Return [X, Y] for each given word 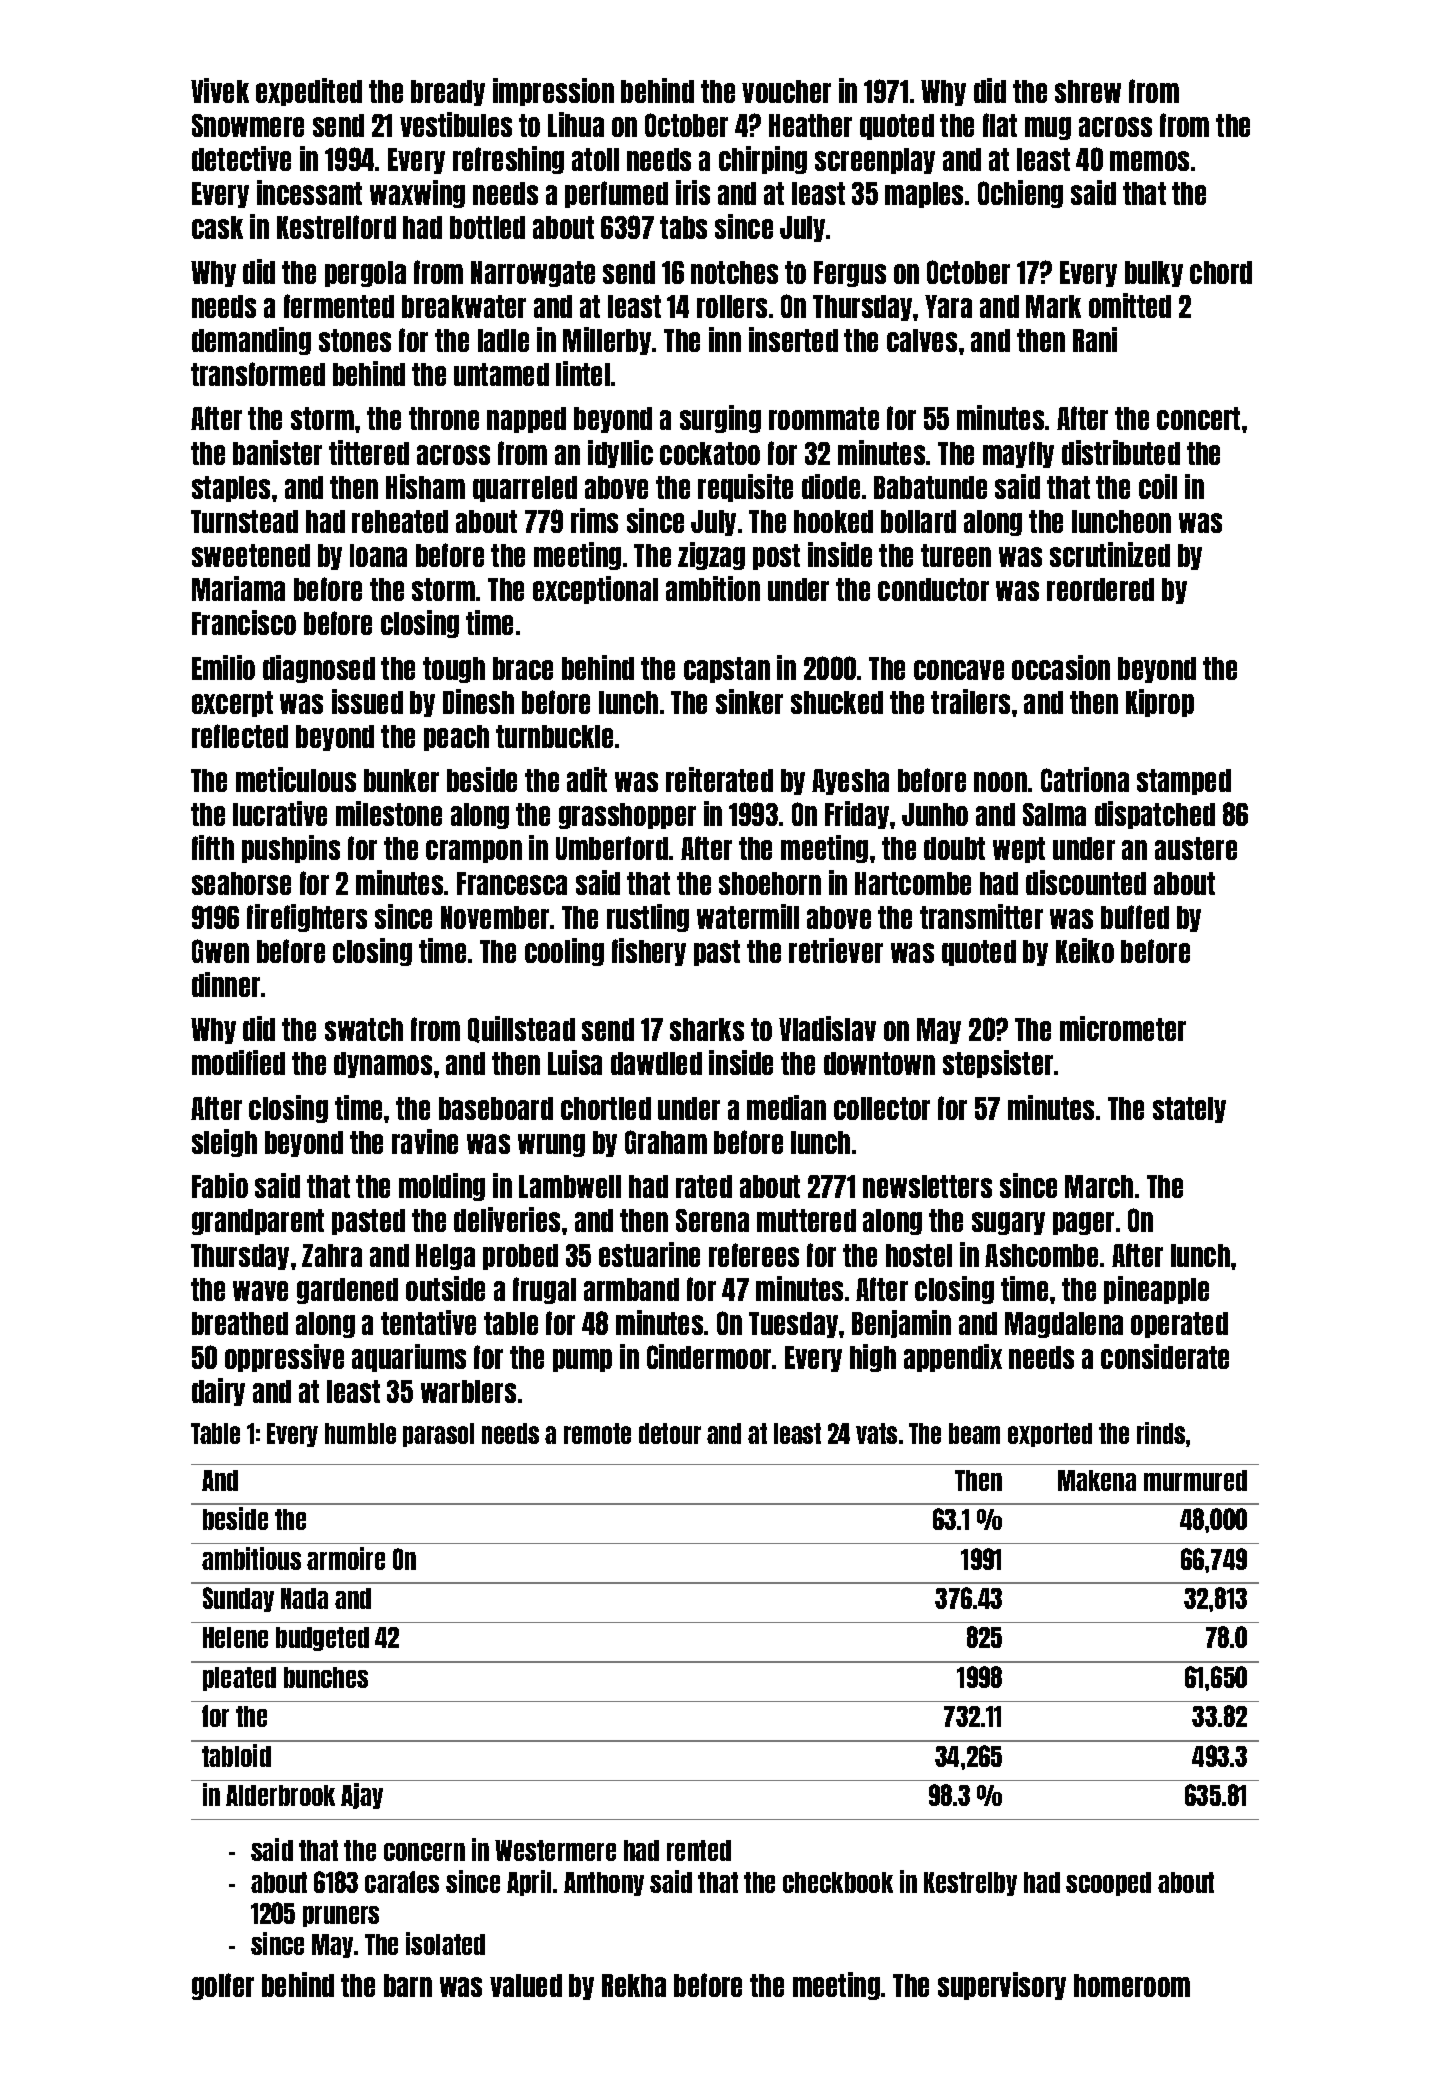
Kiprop [1160, 703]
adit [587, 779]
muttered [806, 1220]
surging [720, 419]
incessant [309, 192]
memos [1149, 161]
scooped [1108, 1884]
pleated [239, 1679]
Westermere [555, 1850]
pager [1083, 1223]
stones [355, 340]
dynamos [383, 1065]
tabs [683, 227]
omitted [1130, 305]
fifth [213, 847]
